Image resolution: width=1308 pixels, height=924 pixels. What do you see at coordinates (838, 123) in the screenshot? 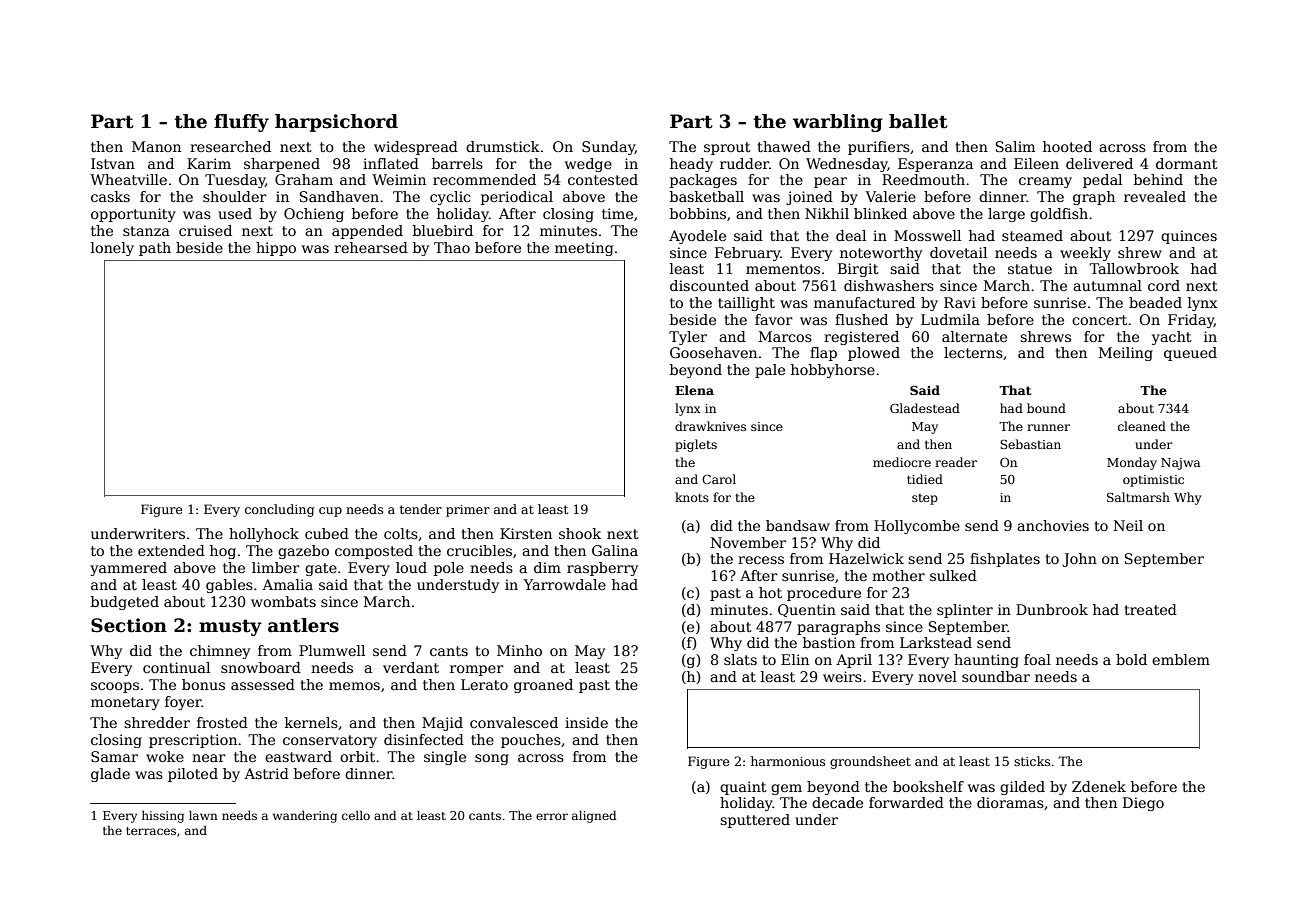
I see `warbling` at bounding box center [838, 123].
